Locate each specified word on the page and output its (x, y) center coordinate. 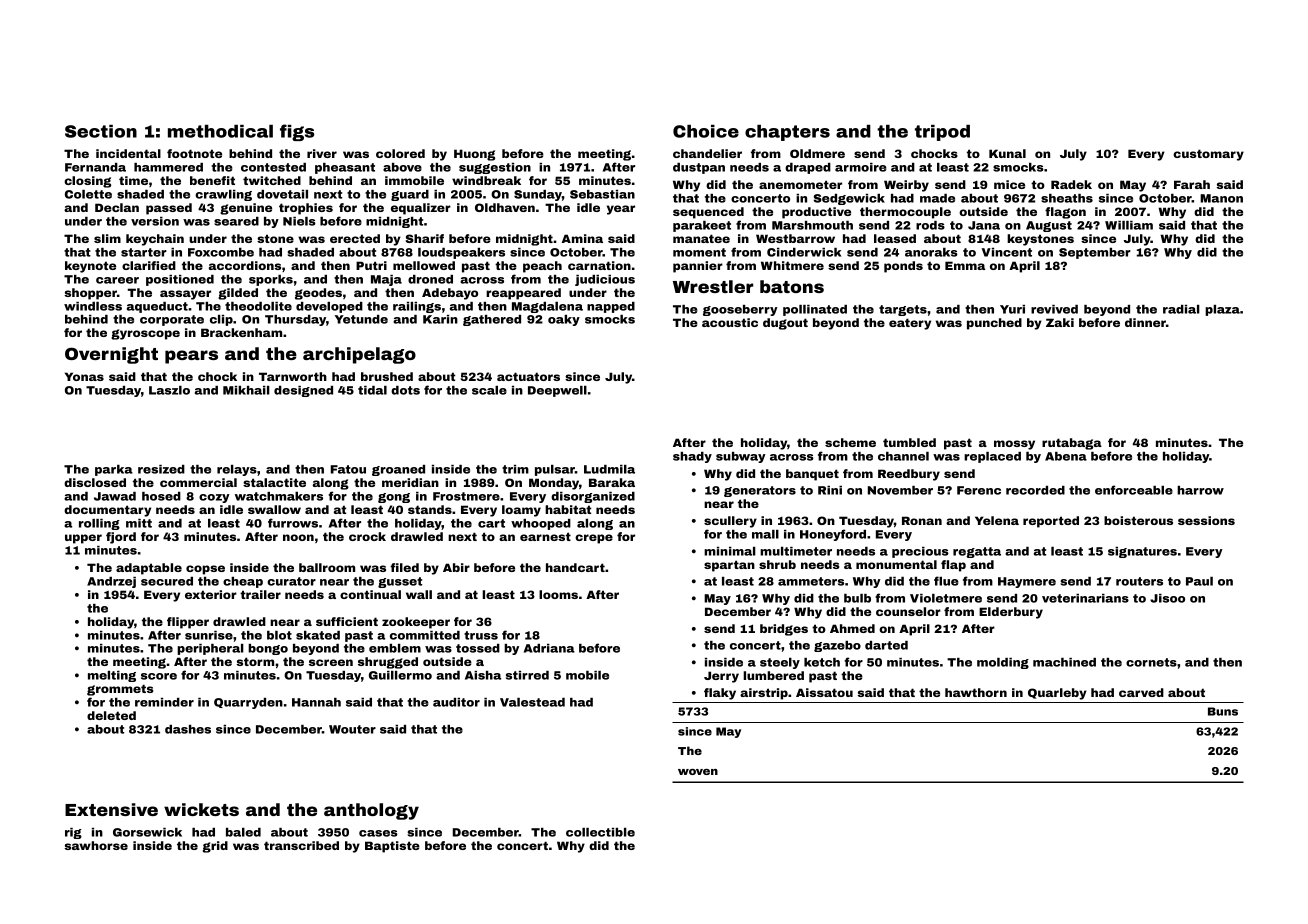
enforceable (1134, 490)
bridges (784, 630)
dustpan (699, 168)
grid (215, 847)
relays (237, 470)
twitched (272, 180)
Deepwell (557, 391)
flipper (188, 623)
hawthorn (976, 692)
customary (1208, 155)
